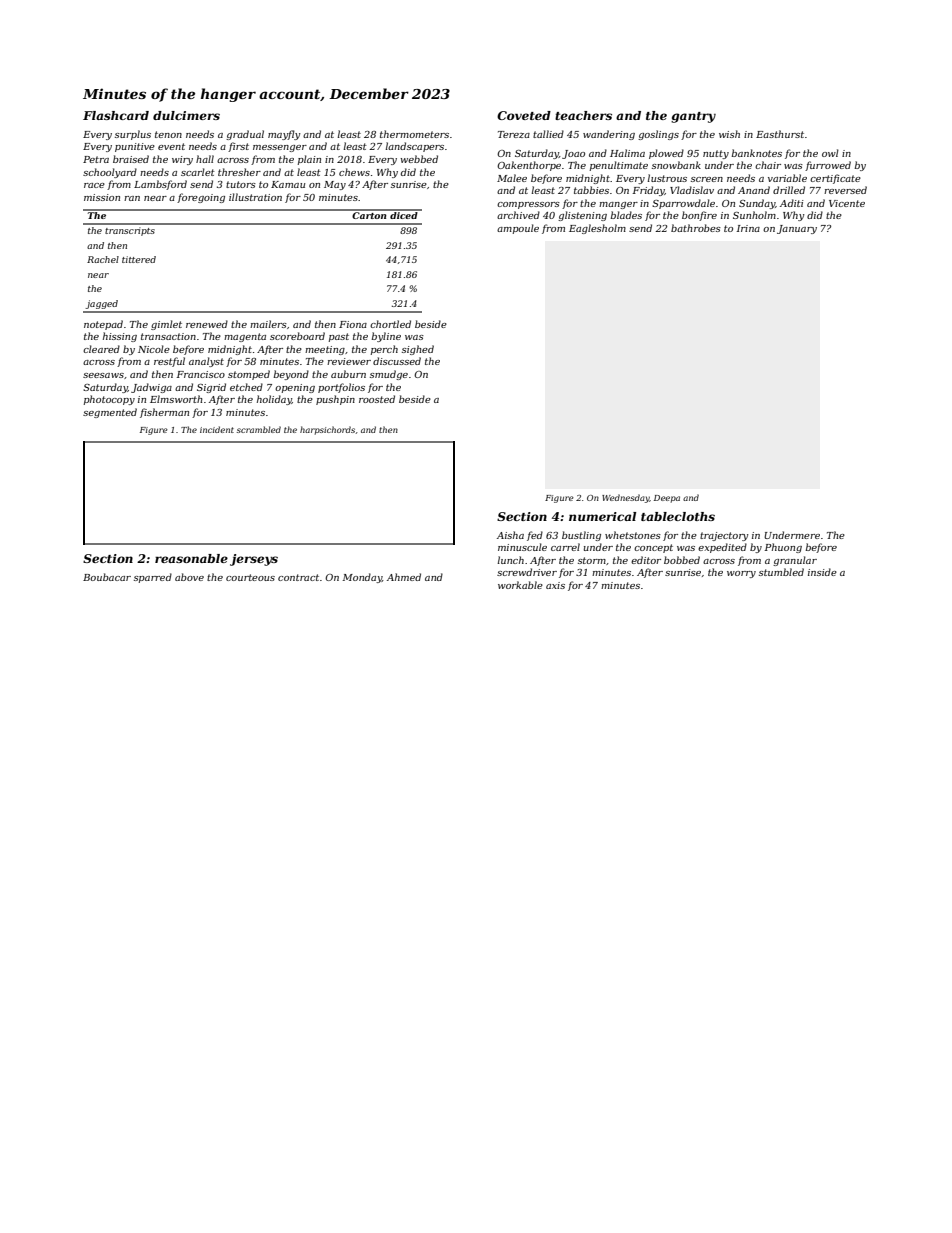 The width and height of the document is (952, 1233). Describe the element at coordinates (241, 184) in the document. I see `tutors` at that location.
